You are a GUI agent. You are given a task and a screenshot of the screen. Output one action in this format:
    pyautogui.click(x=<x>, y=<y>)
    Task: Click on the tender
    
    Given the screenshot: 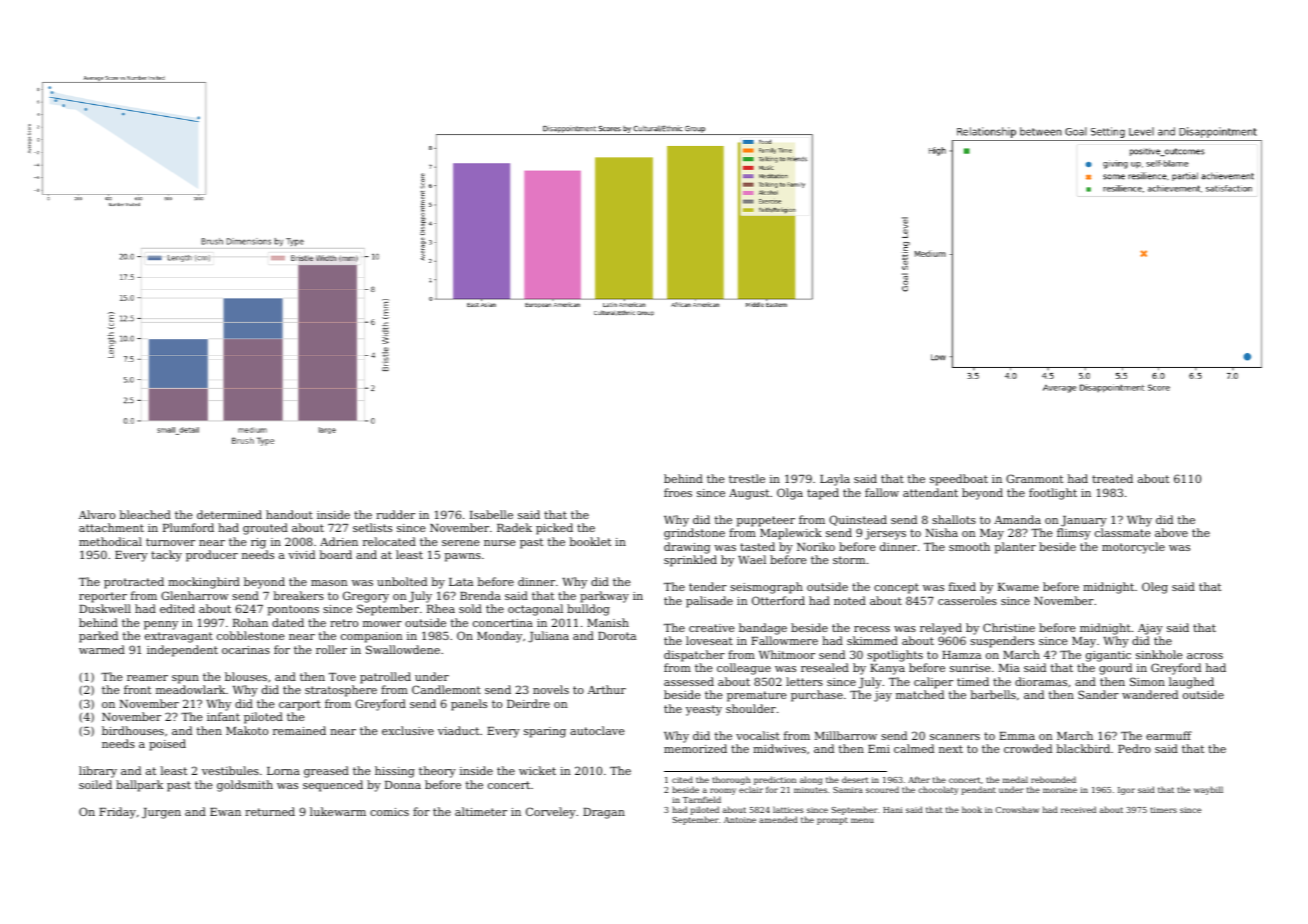 What is the action you would take?
    pyautogui.click(x=708, y=586)
